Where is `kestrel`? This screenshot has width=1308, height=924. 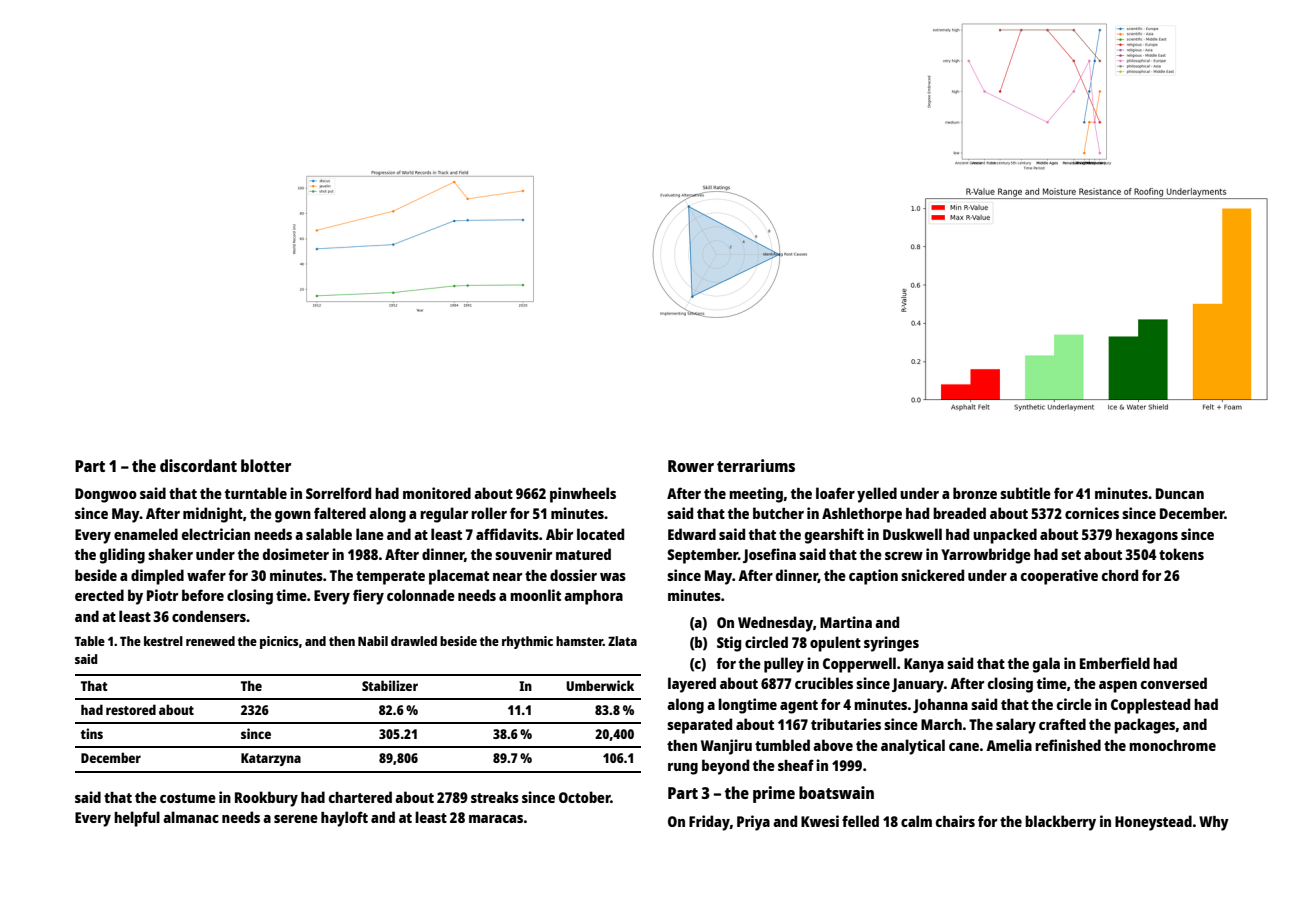
kestrel is located at coordinates (163, 641).
